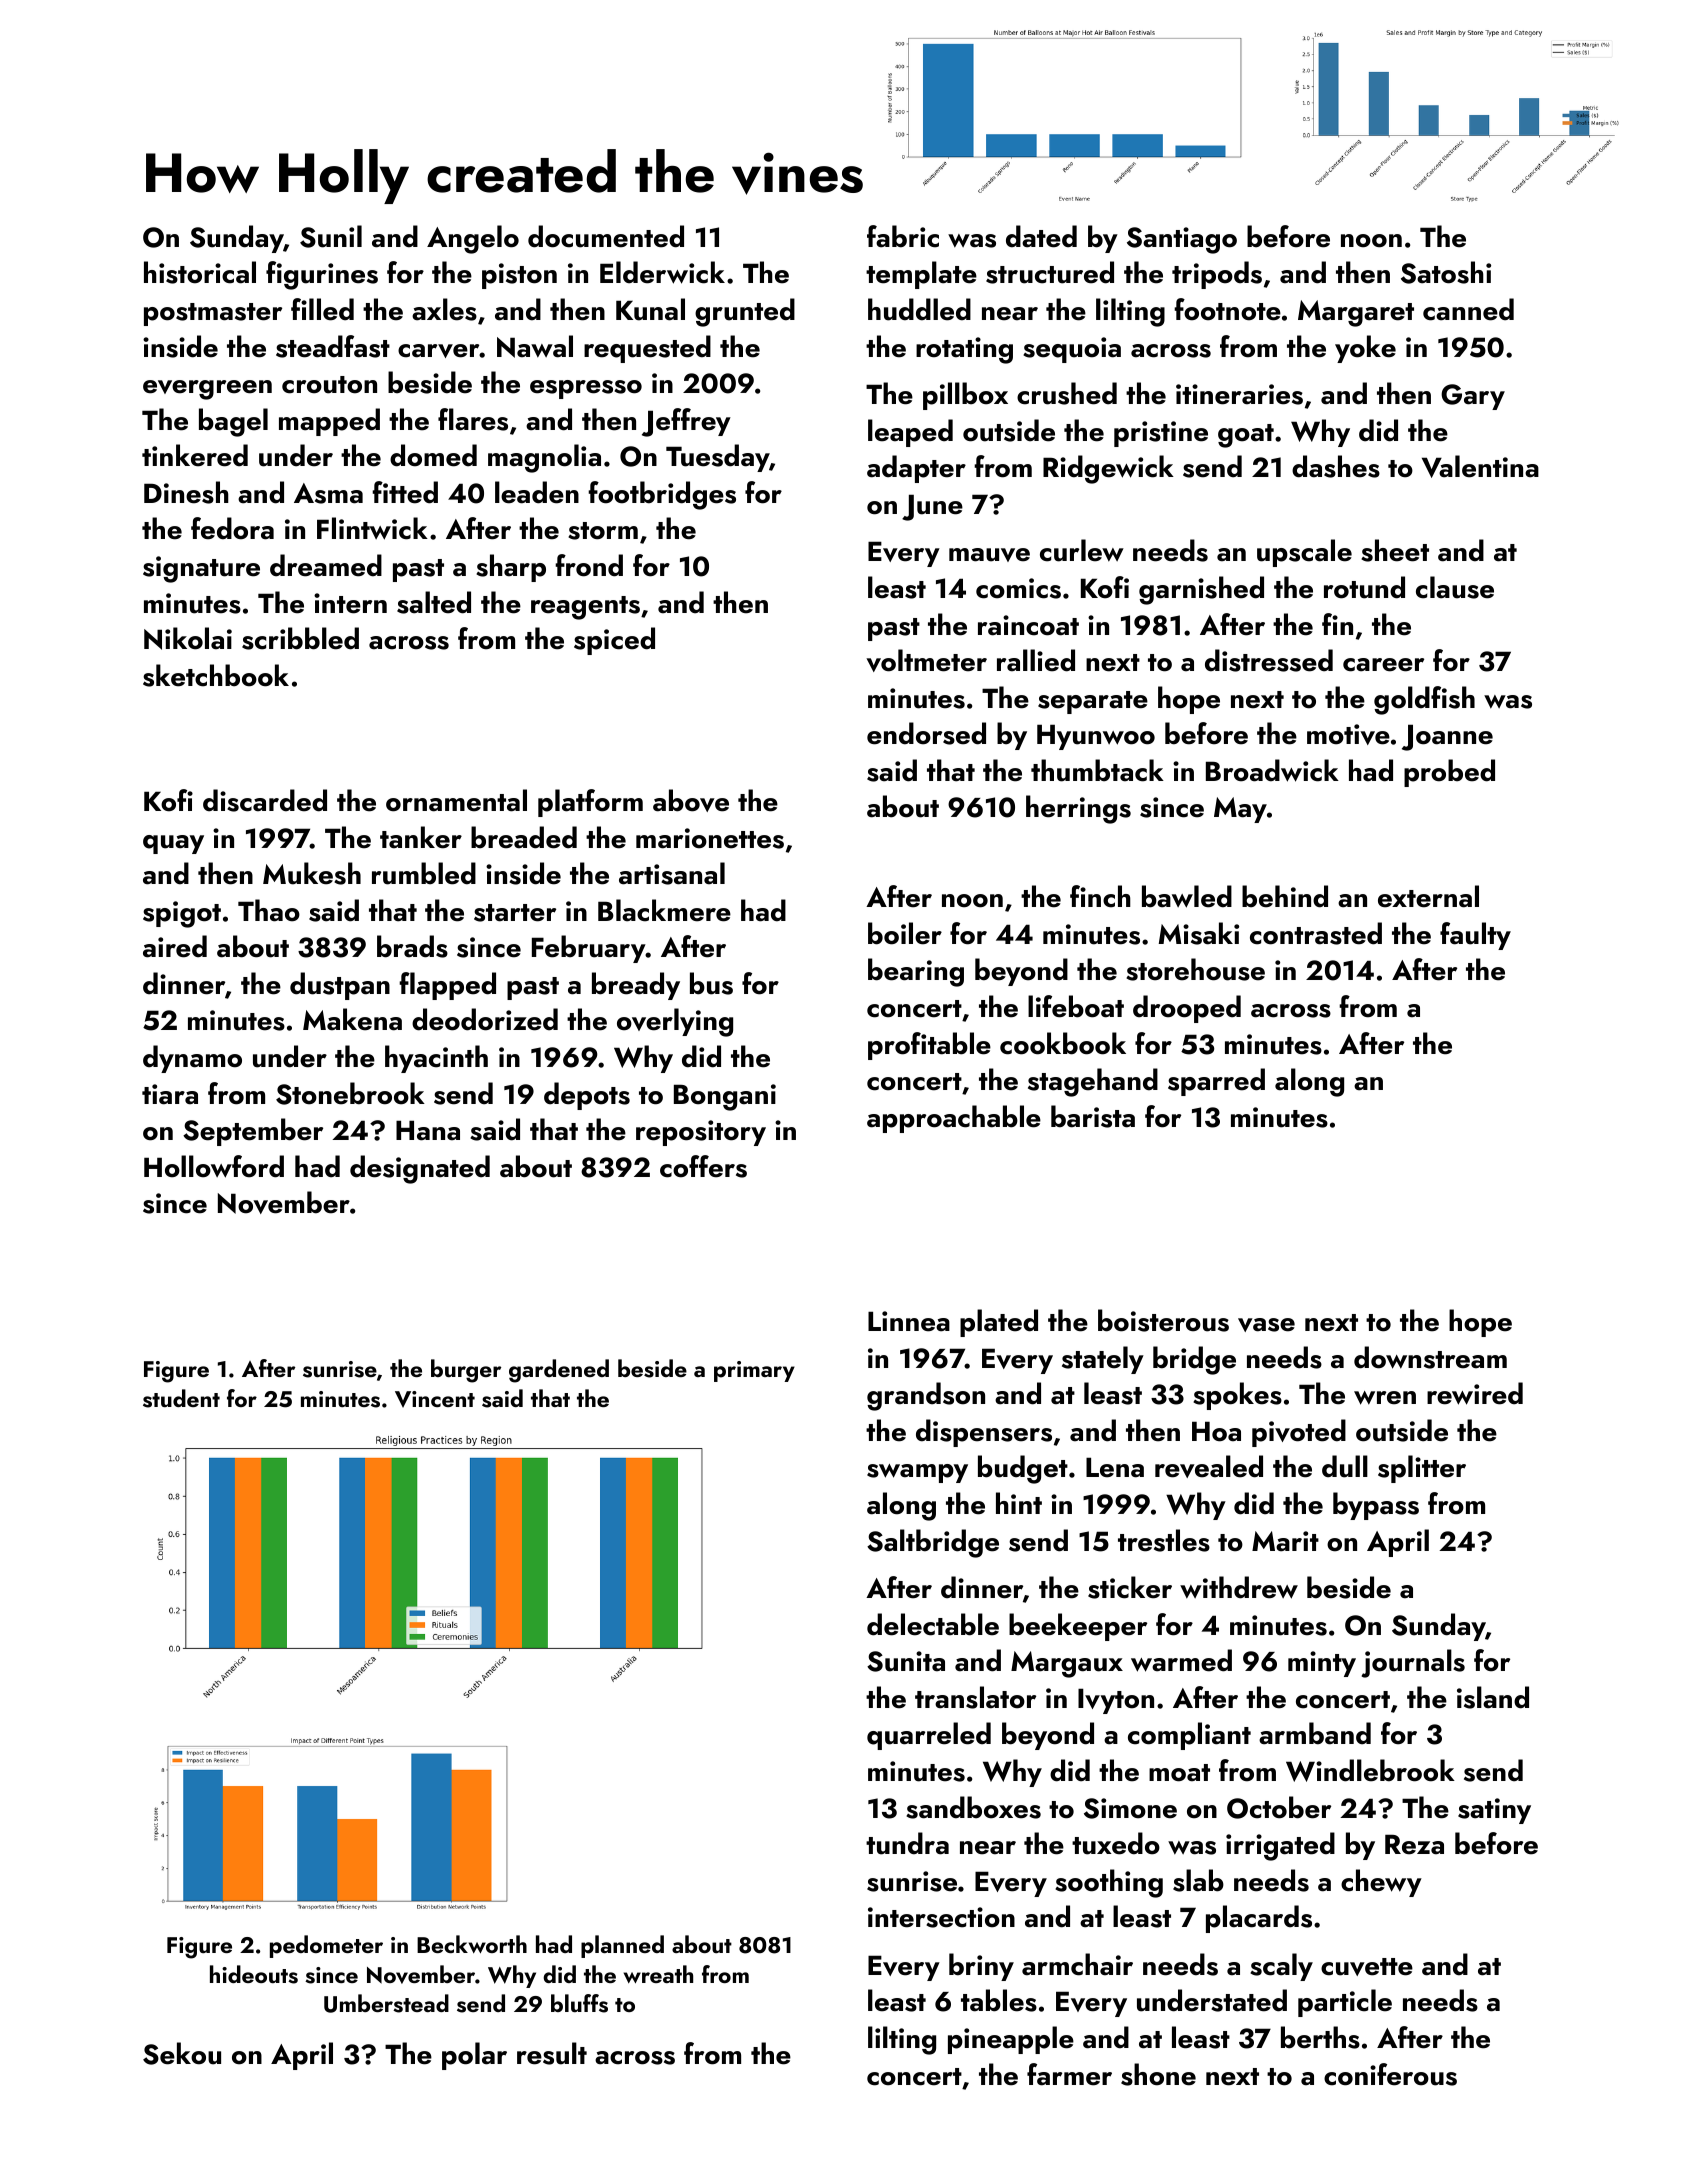 Image resolution: width=1683 pixels, height=2178 pixels. Describe the element at coordinates (701, 1133) in the document. I see `repository` at that location.
